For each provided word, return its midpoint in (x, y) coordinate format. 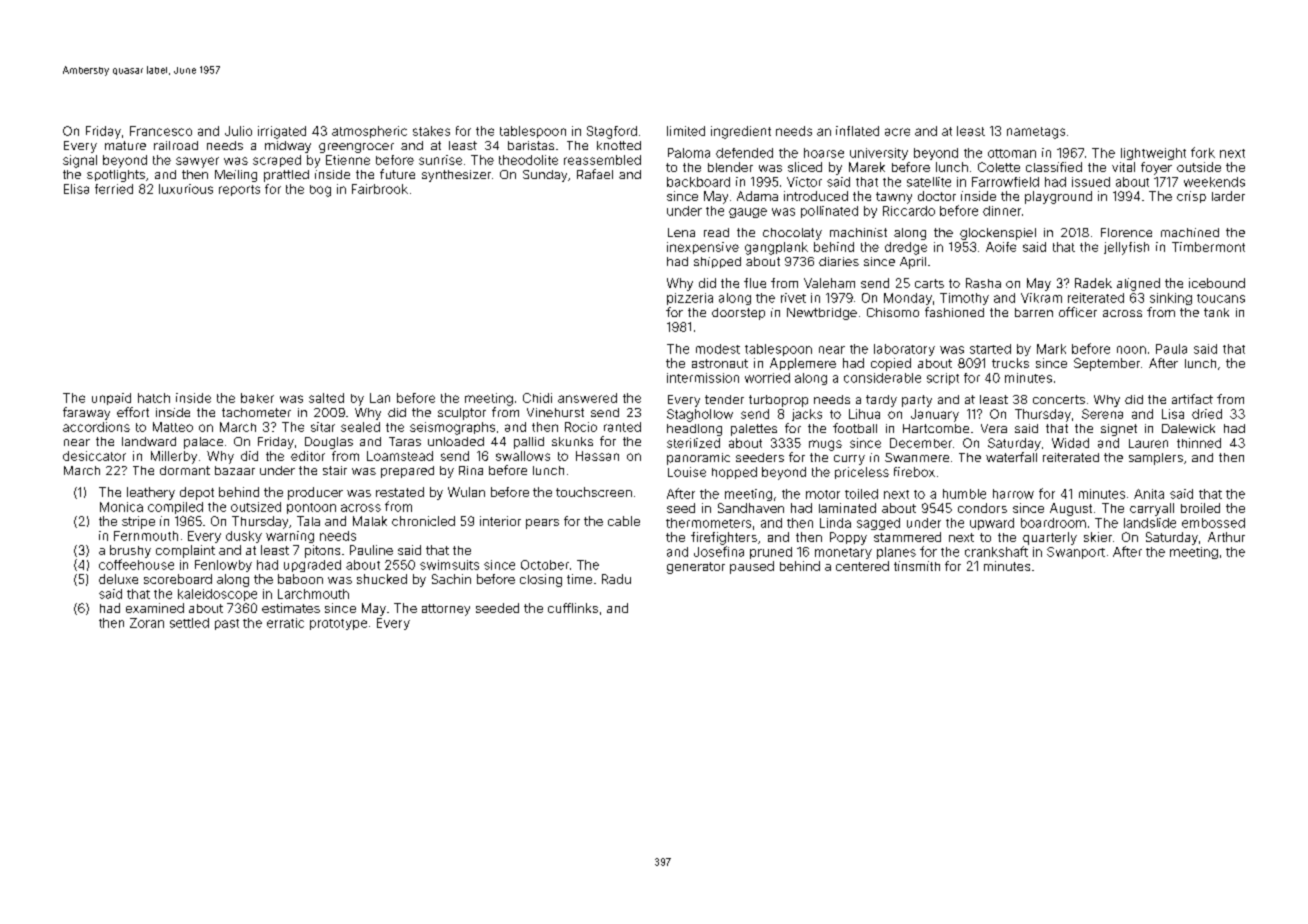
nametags (1036, 133)
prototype (338, 624)
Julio (238, 131)
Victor (804, 182)
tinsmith (917, 566)
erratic (285, 623)
